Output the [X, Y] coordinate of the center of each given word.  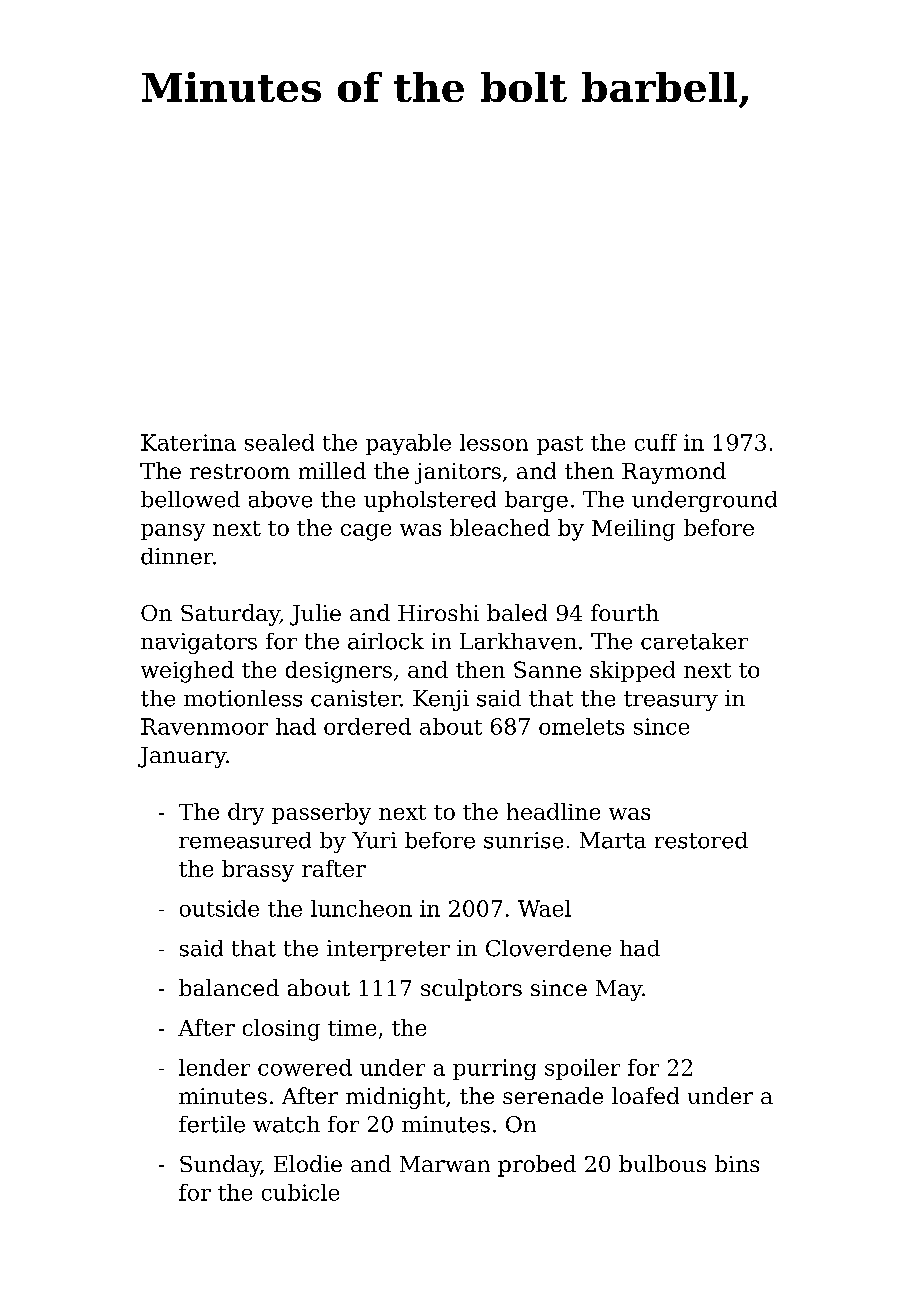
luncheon [361, 908]
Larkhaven [518, 641]
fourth [625, 612]
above [280, 499]
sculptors [471, 990]
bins [737, 1163]
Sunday [220, 1166]
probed [537, 1166]
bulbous [662, 1163]
